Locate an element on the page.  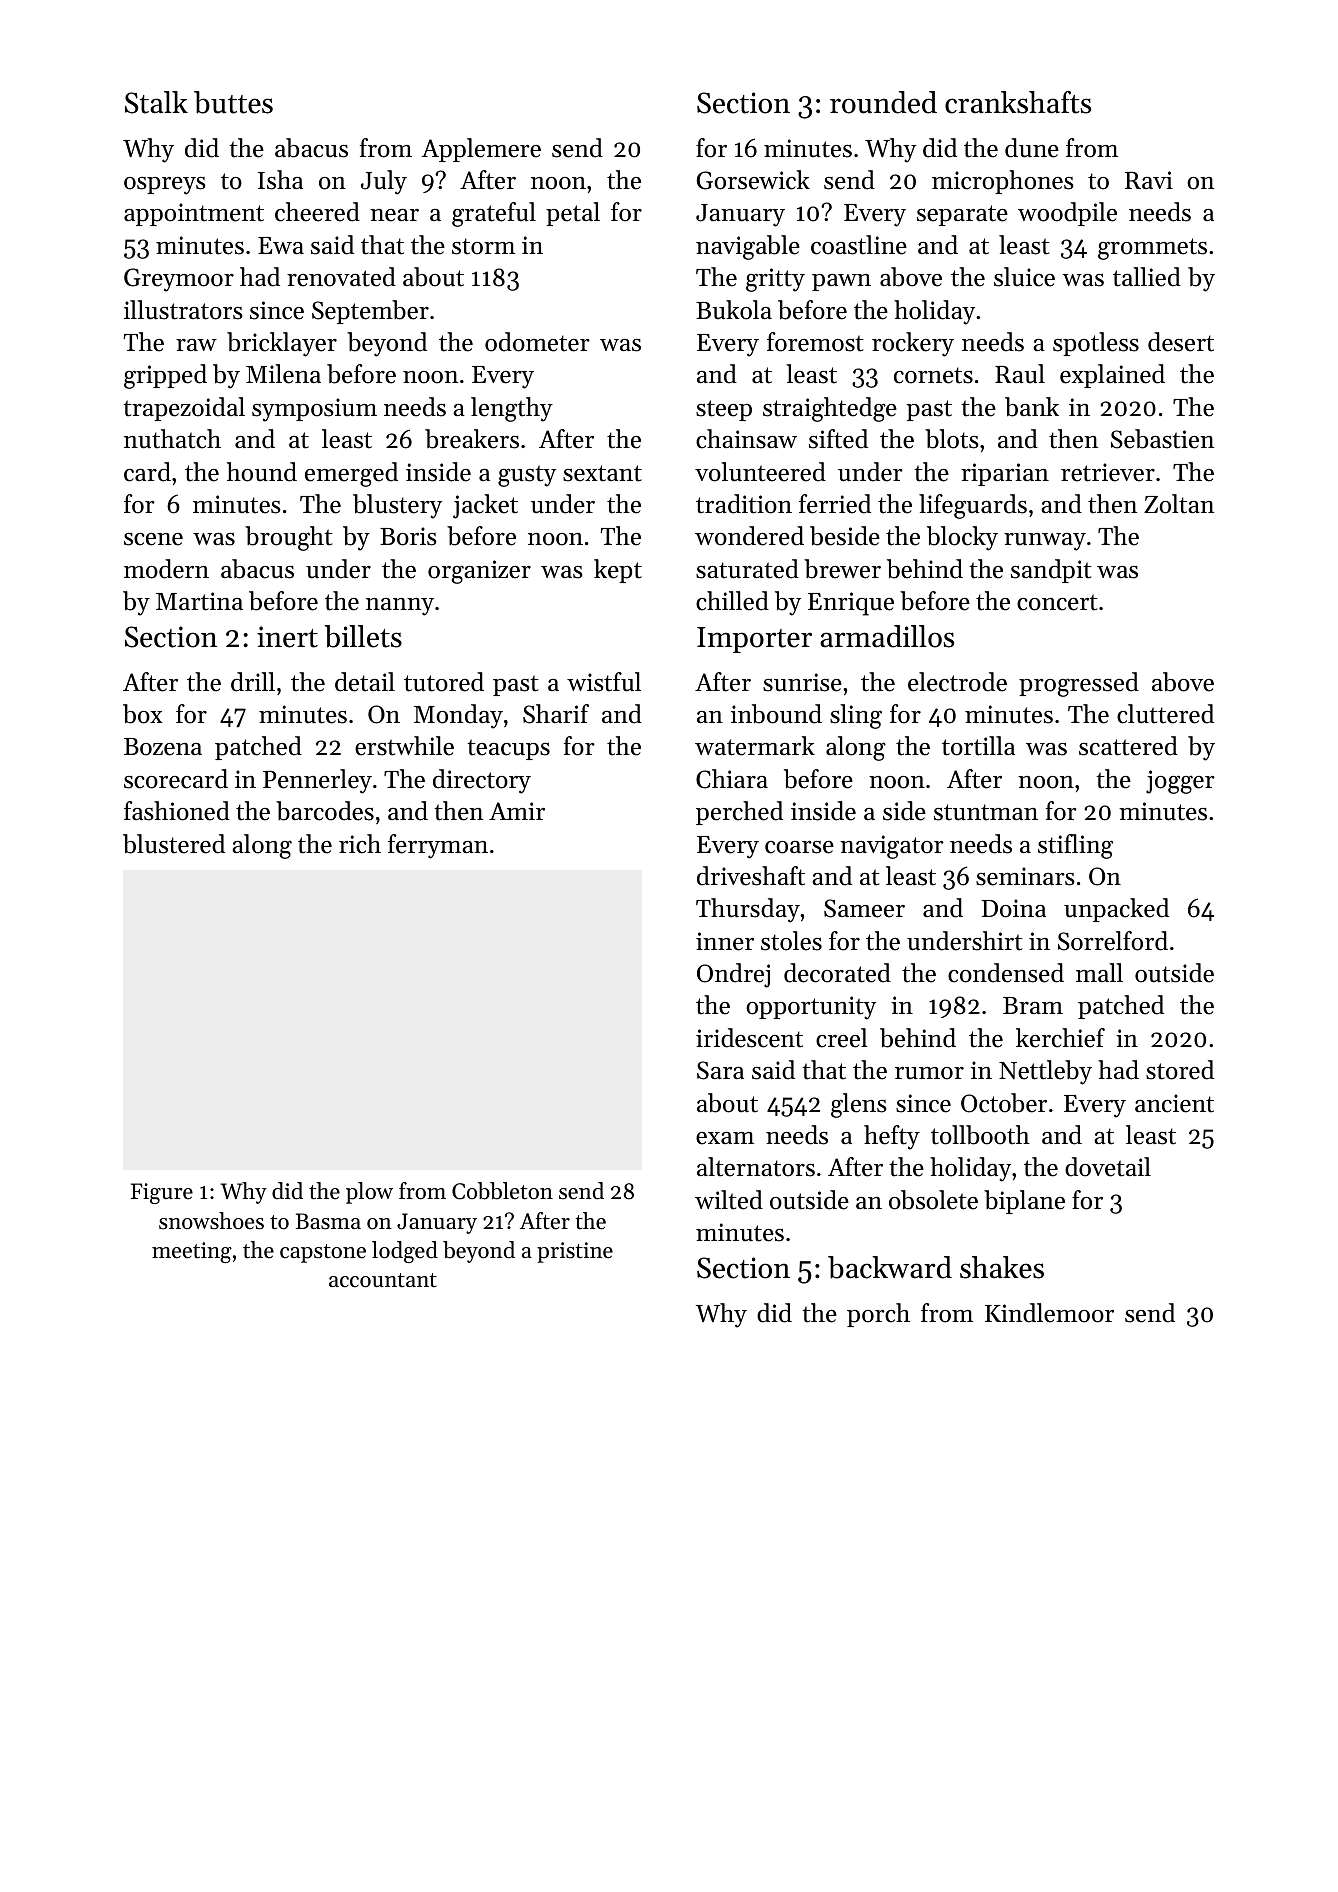
accountant is located at coordinates (383, 1280).
